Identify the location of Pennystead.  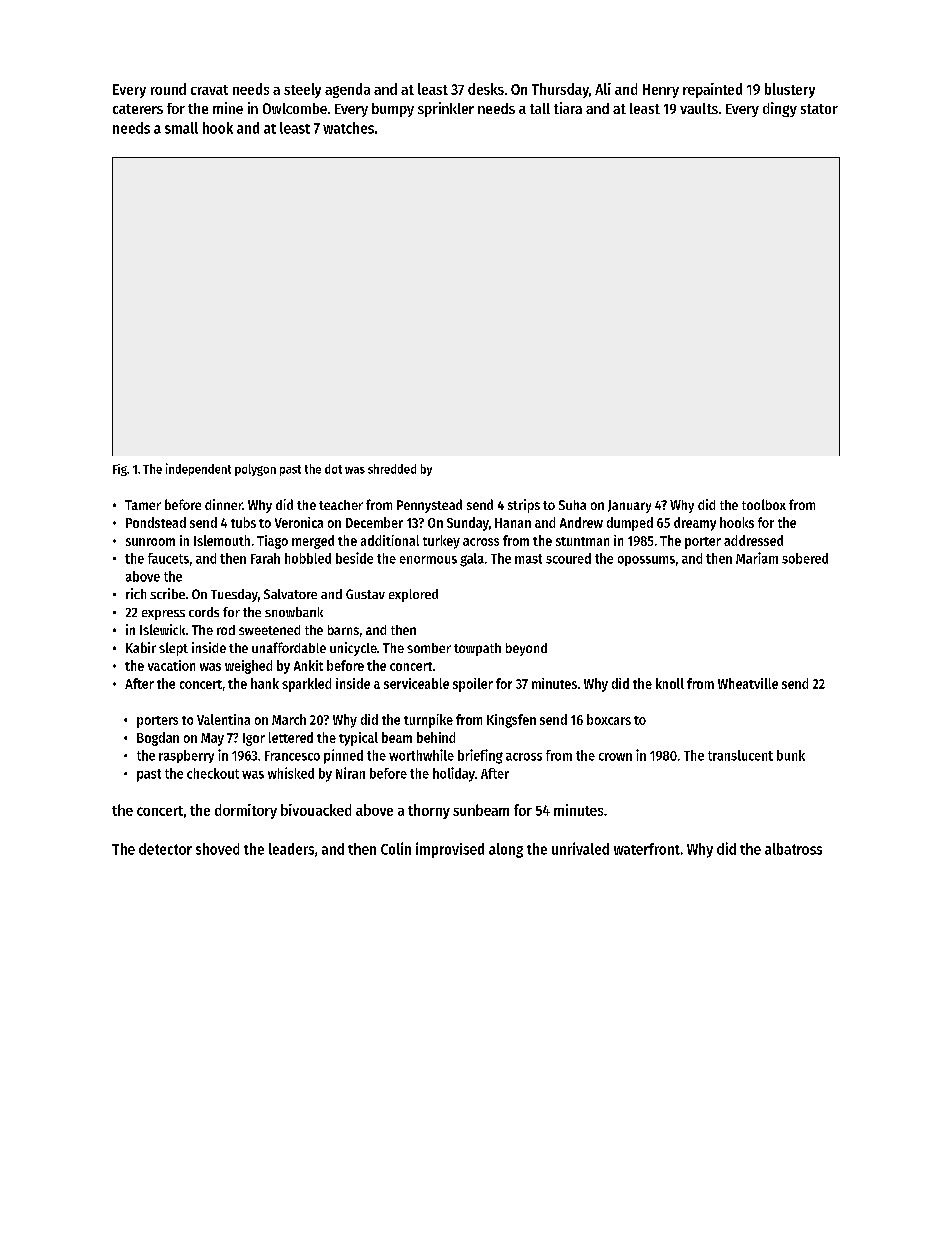
(429, 506).
